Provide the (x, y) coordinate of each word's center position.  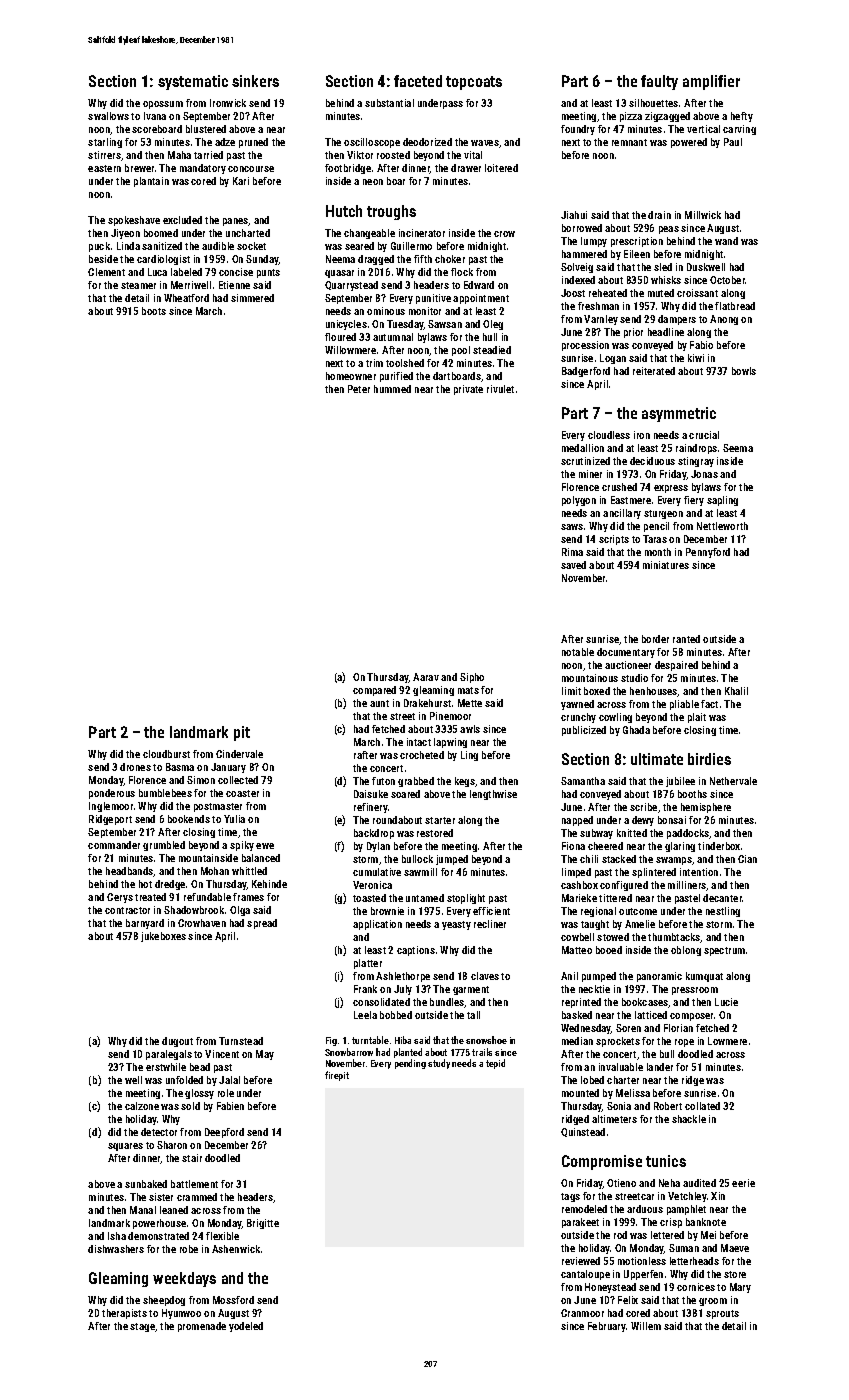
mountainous (590, 678)
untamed (425, 898)
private (468, 390)
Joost (573, 293)
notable (578, 652)
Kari (241, 181)
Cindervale (239, 754)
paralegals (169, 1055)
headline (666, 332)
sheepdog (164, 1301)
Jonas (704, 474)
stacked (619, 859)
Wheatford (186, 298)
